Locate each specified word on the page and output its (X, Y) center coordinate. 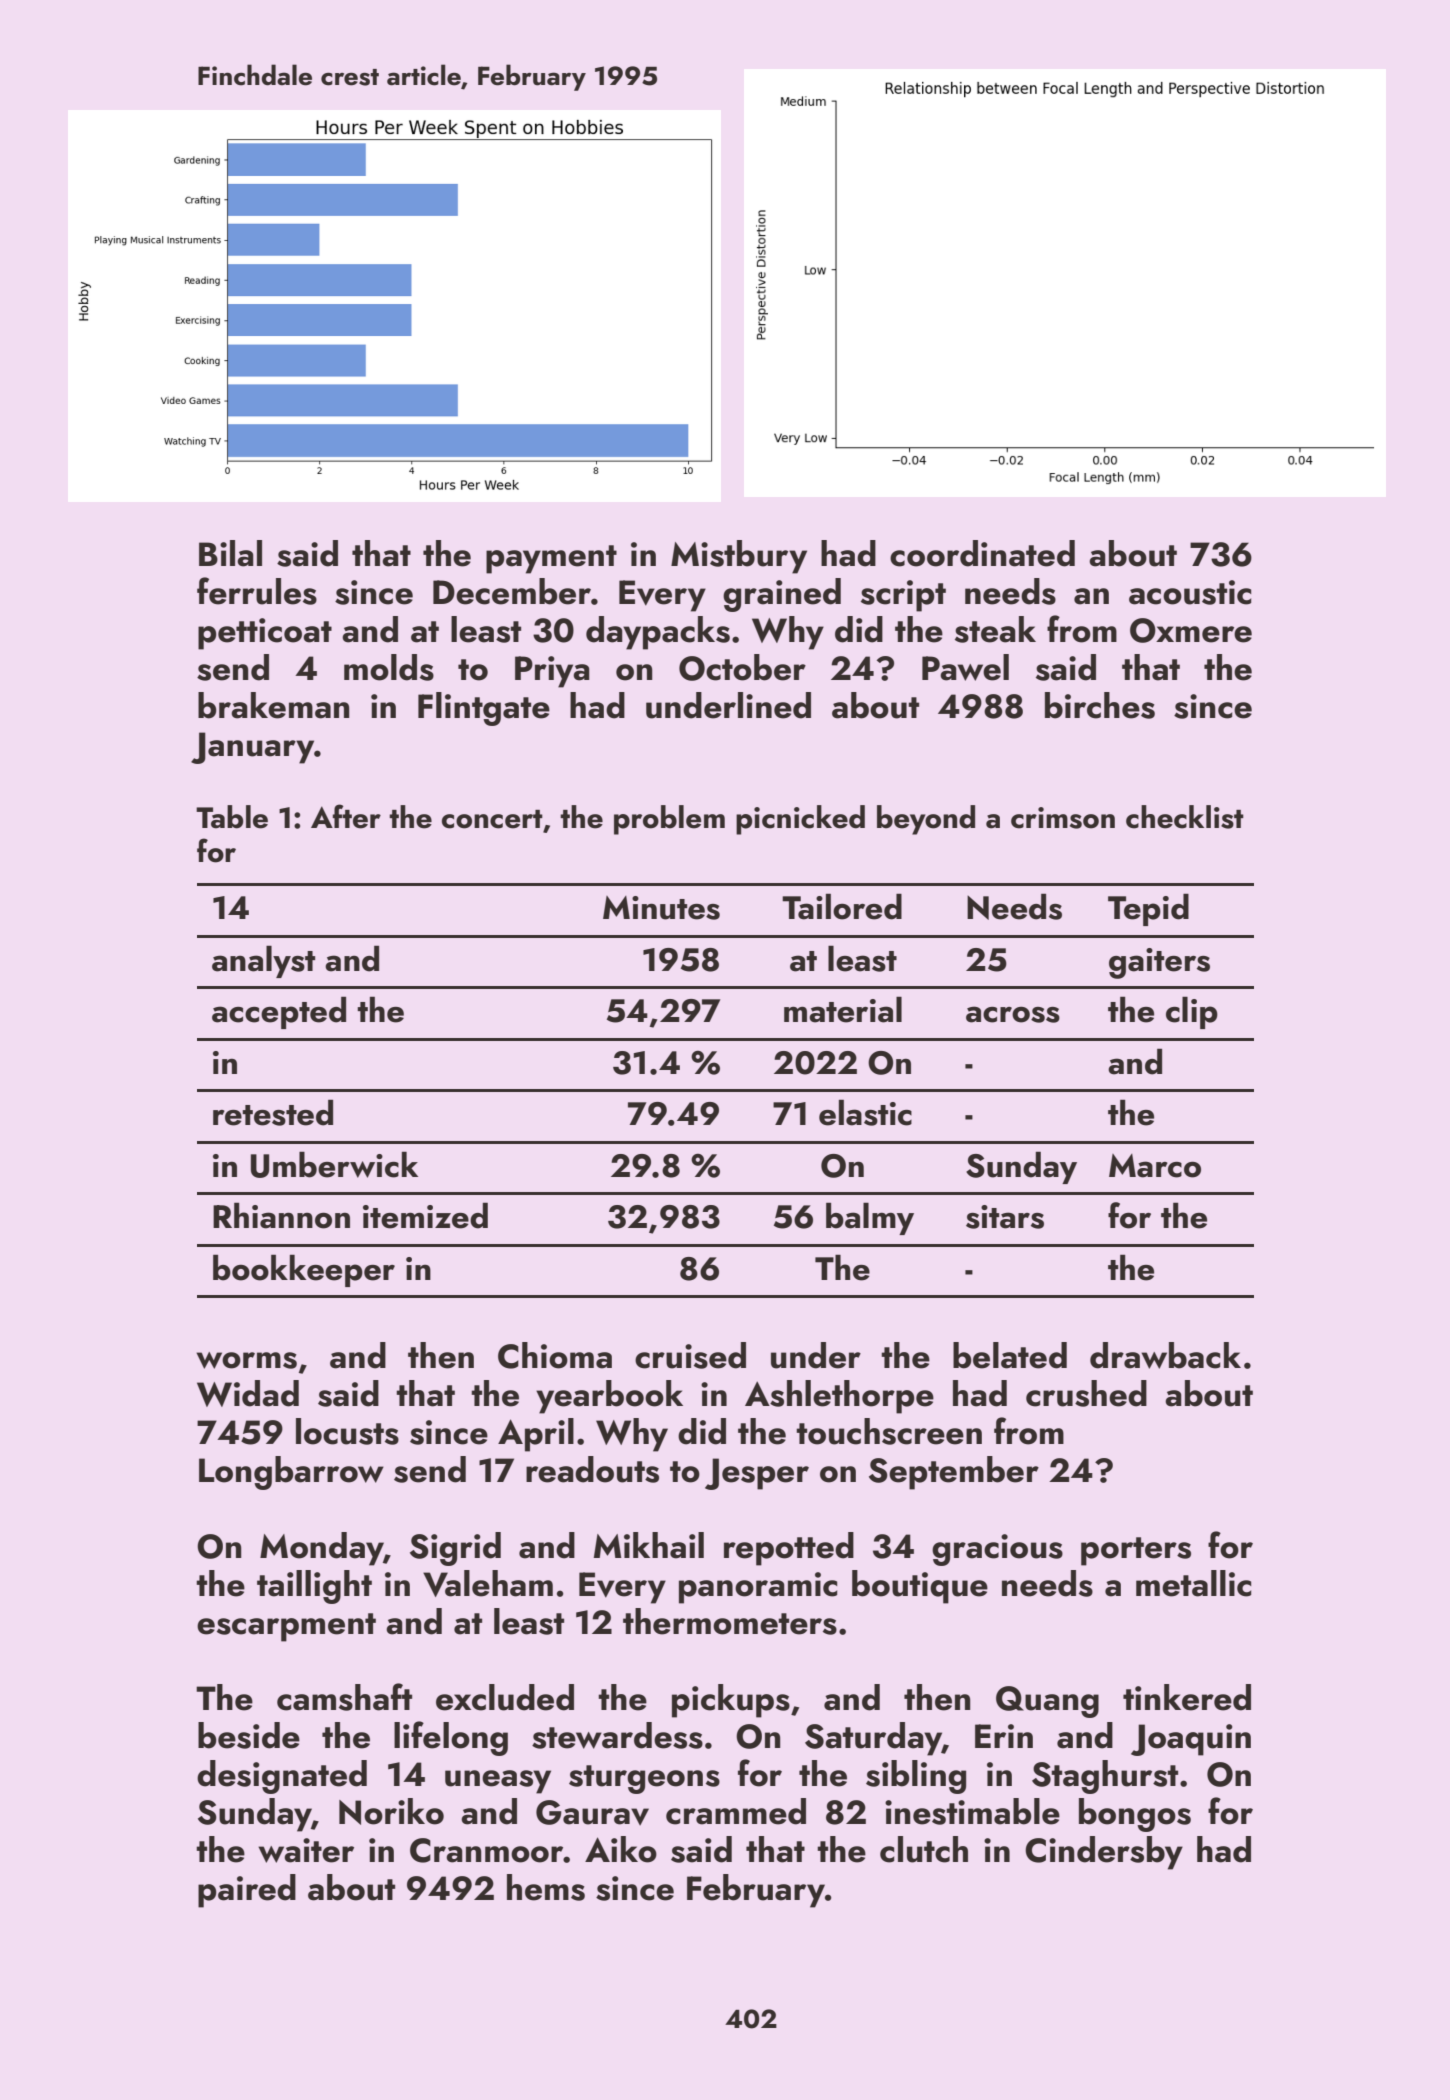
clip (1192, 1012)
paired (247, 1891)
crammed (736, 1811)
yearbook (609, 1397)
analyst (263, 961)
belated (1010, 1355)
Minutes (661, 908)
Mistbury (739, 557)
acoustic (1190, 592)
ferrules (257, 591)
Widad (248, 1393)
